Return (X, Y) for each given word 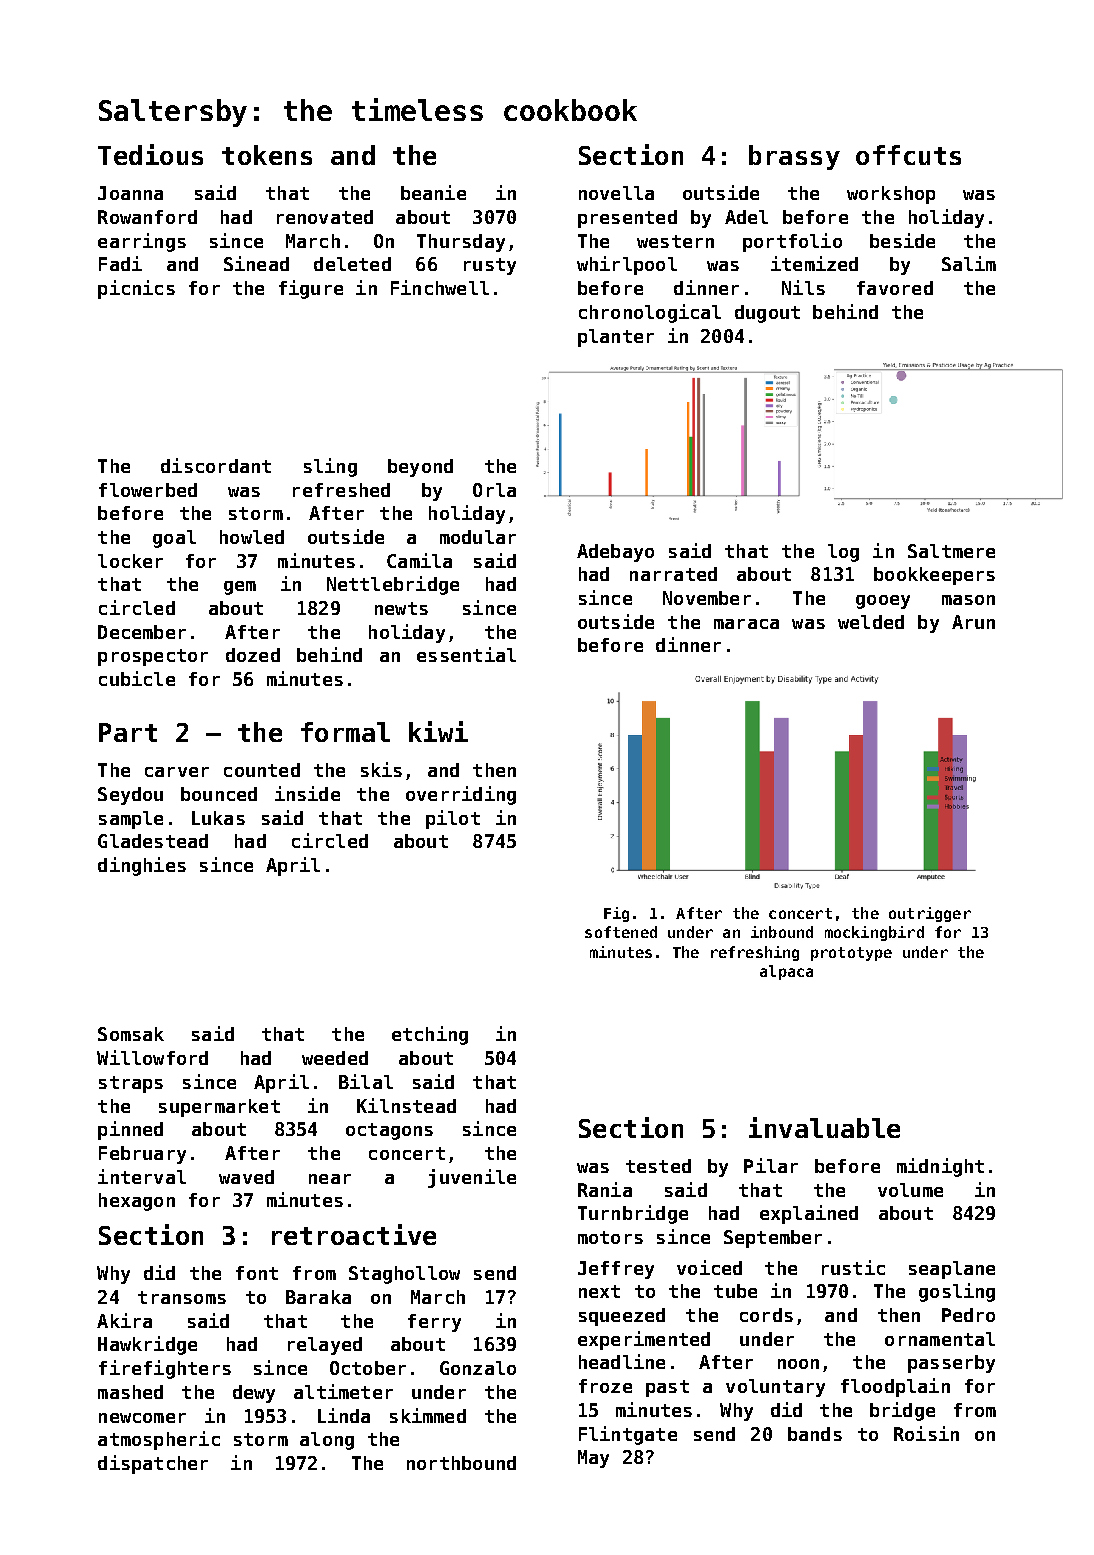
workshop (891, 195)
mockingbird (874, 933)
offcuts (908, 155)
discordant (216, 465)
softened (621, 932)
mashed (130, 1392)
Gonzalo (478, 1368)
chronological (650, 313)
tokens (267, 155)
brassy (794, 157)
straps (131, 1084)
